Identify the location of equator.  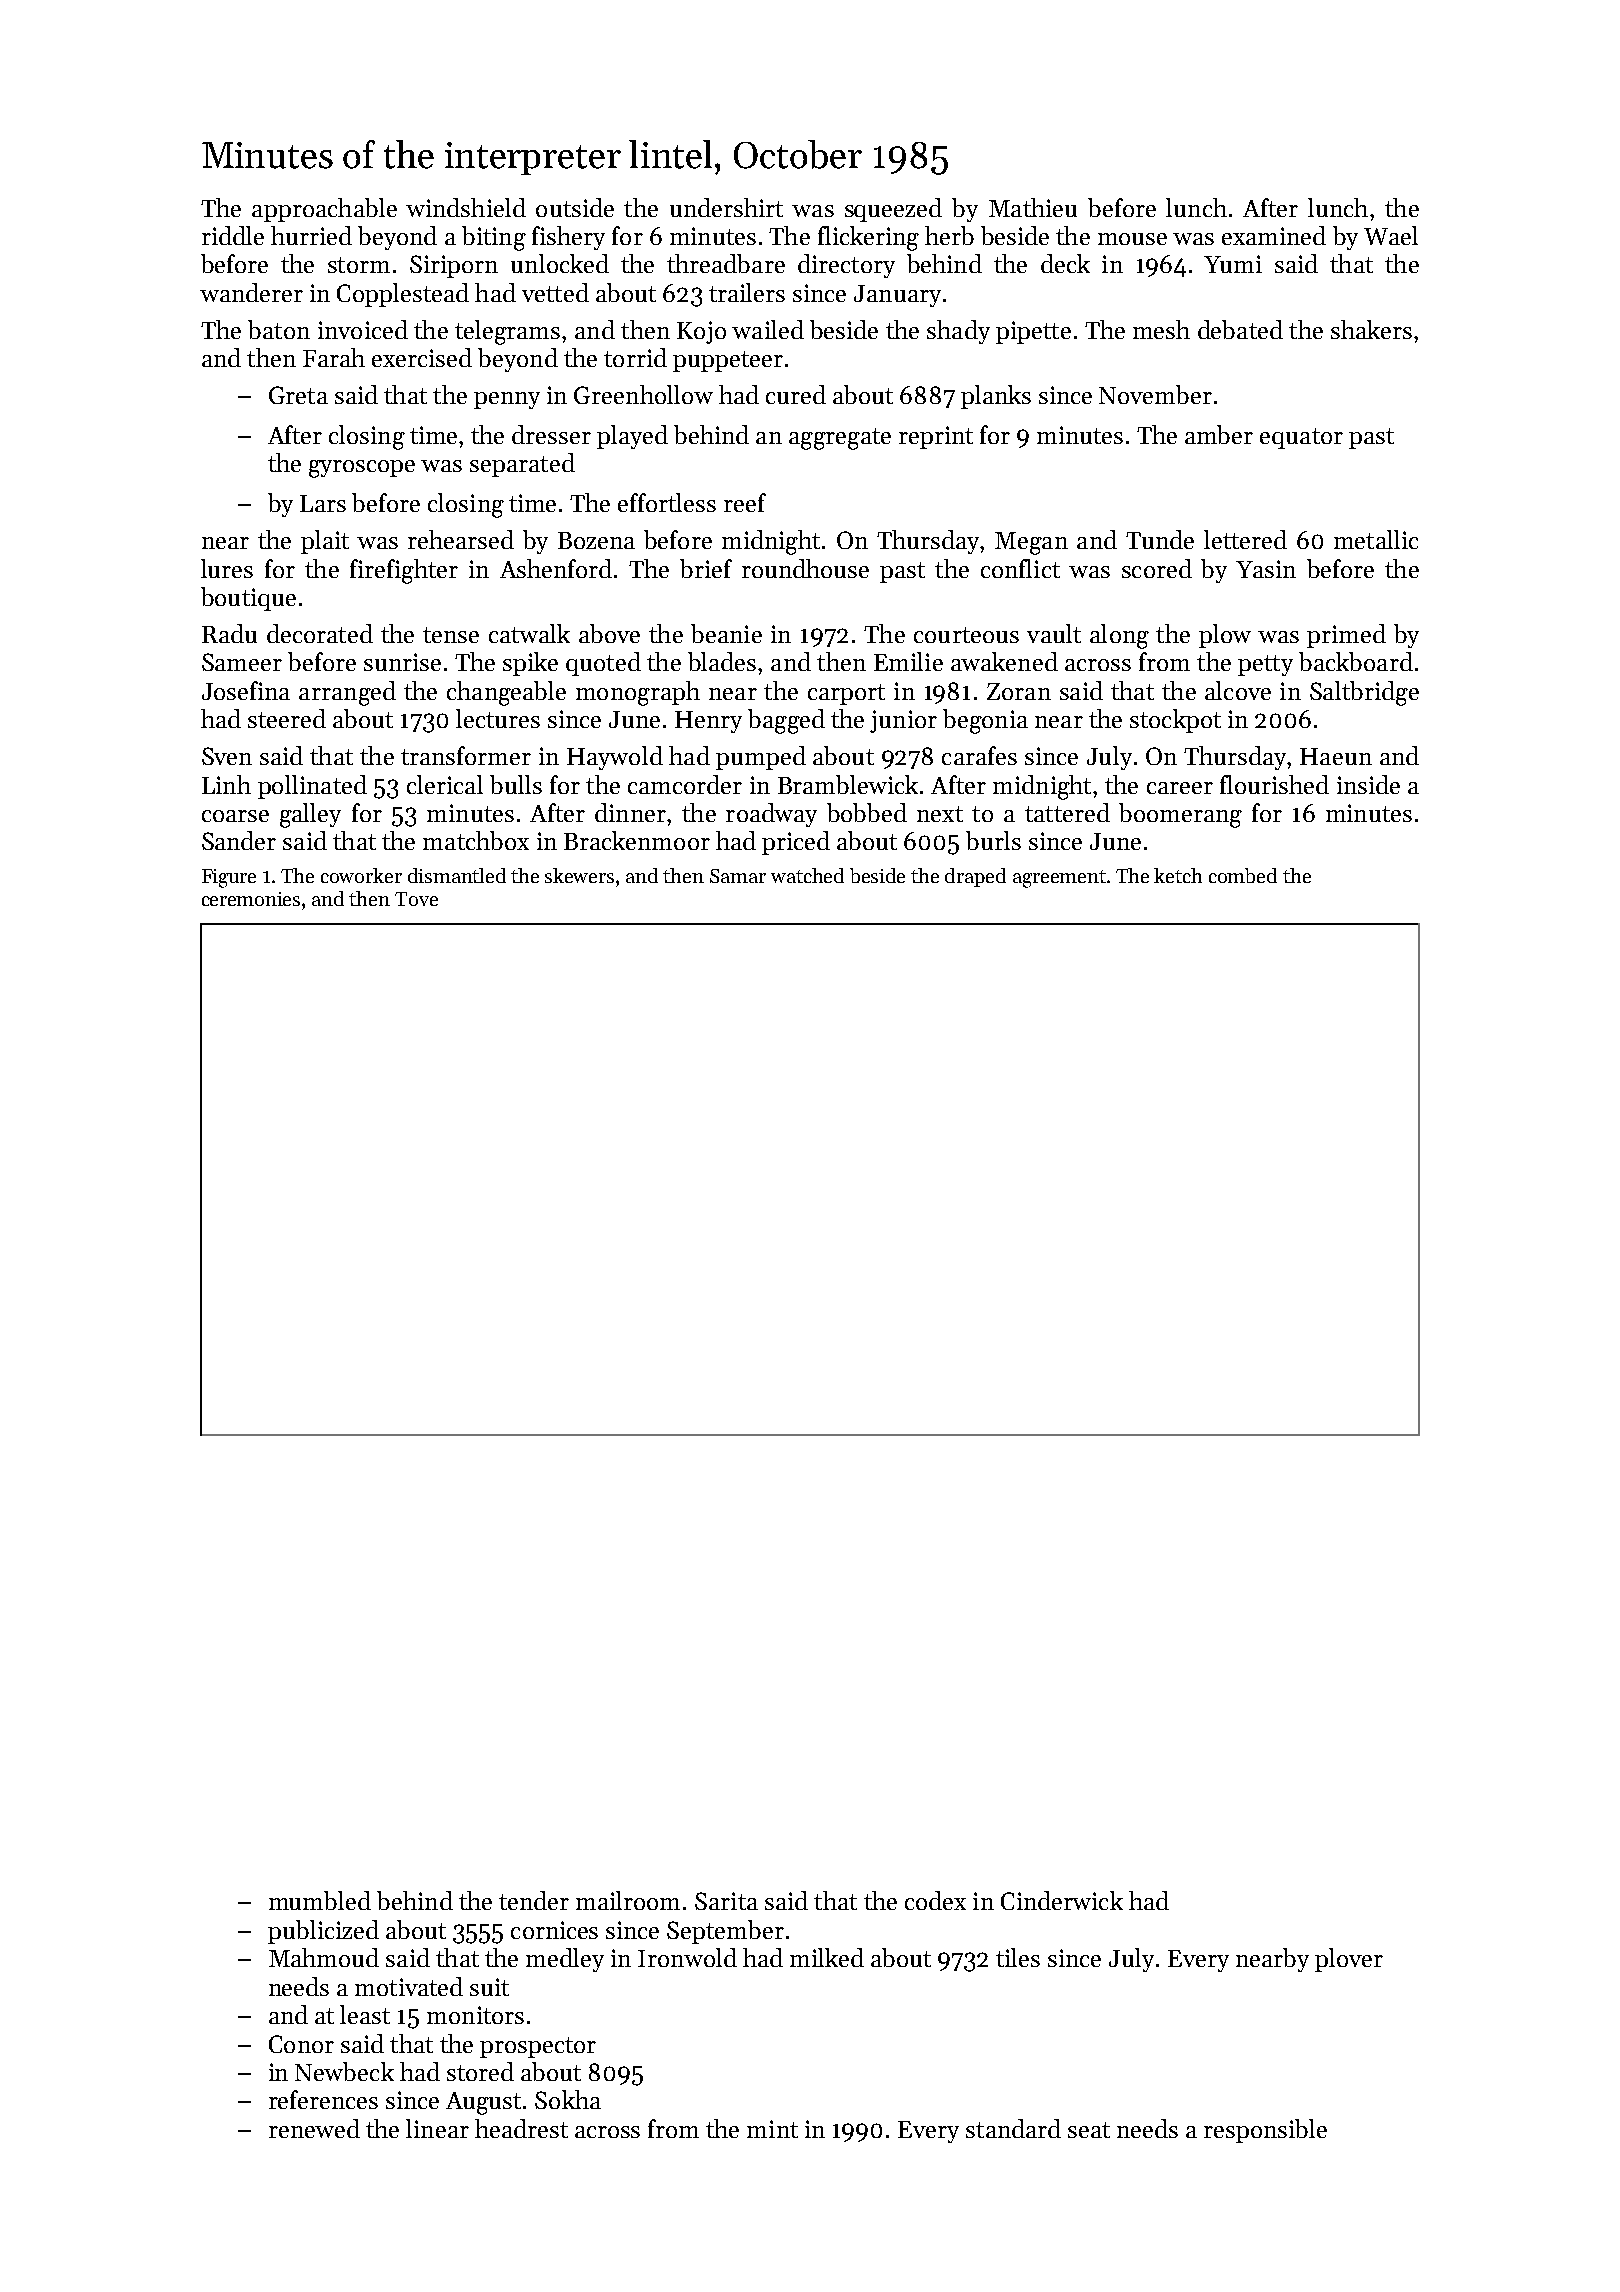
(1301, 438).
